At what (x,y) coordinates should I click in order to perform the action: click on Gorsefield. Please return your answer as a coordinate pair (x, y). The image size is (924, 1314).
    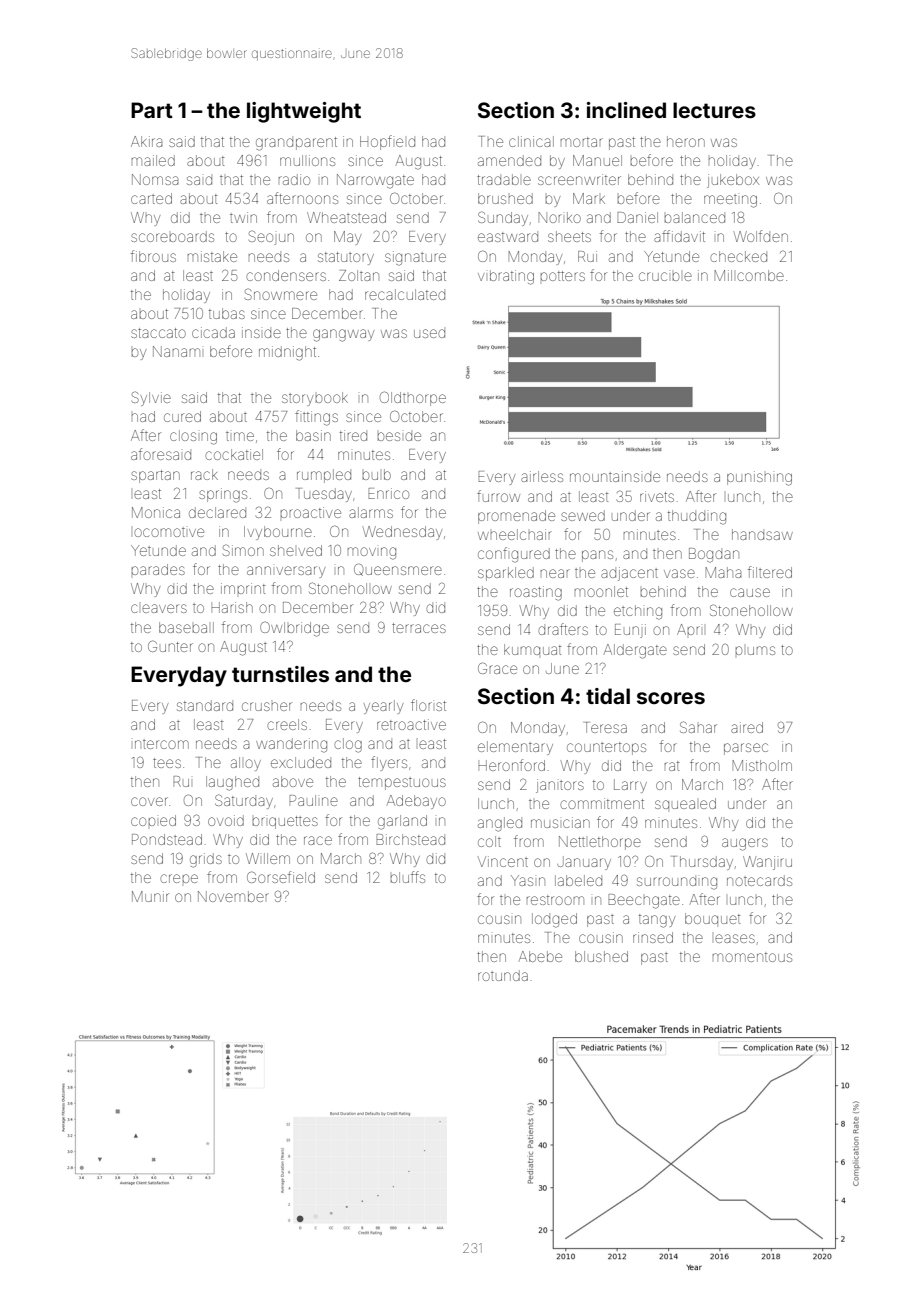
    Looking at the image, I should click on (281, 877).
